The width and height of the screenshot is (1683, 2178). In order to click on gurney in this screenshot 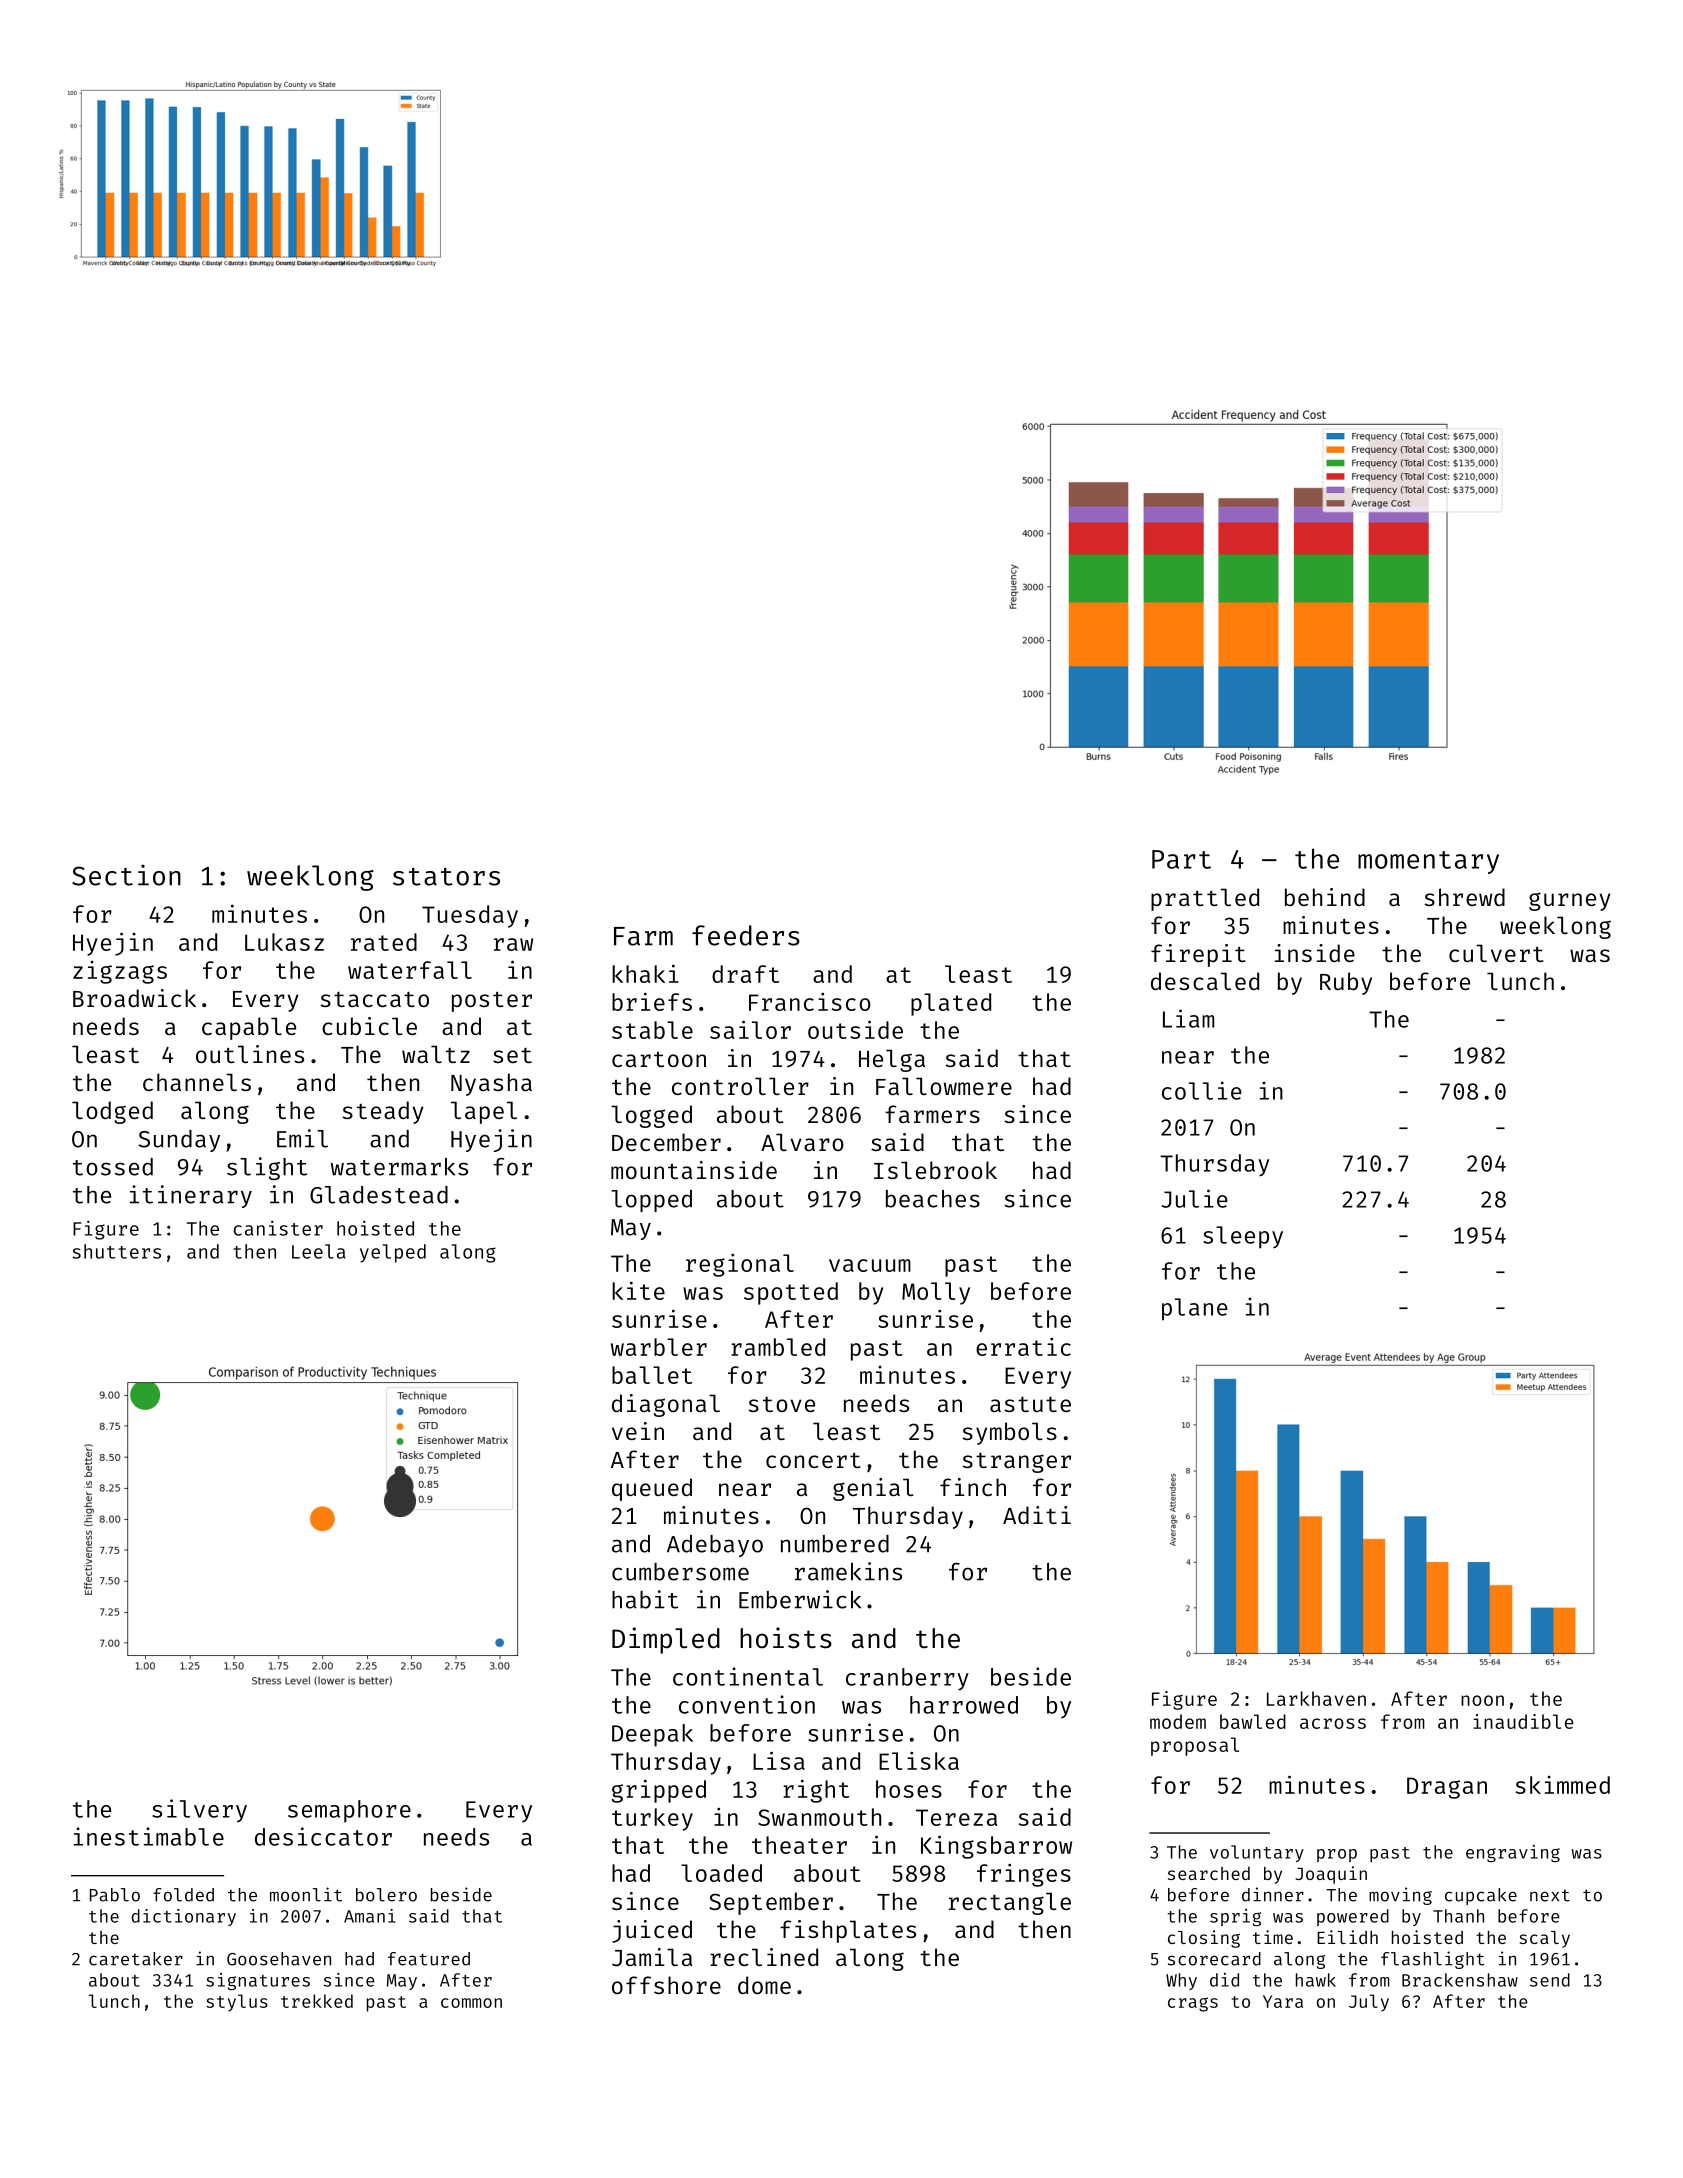, I will do `click(1570, 901)`.
